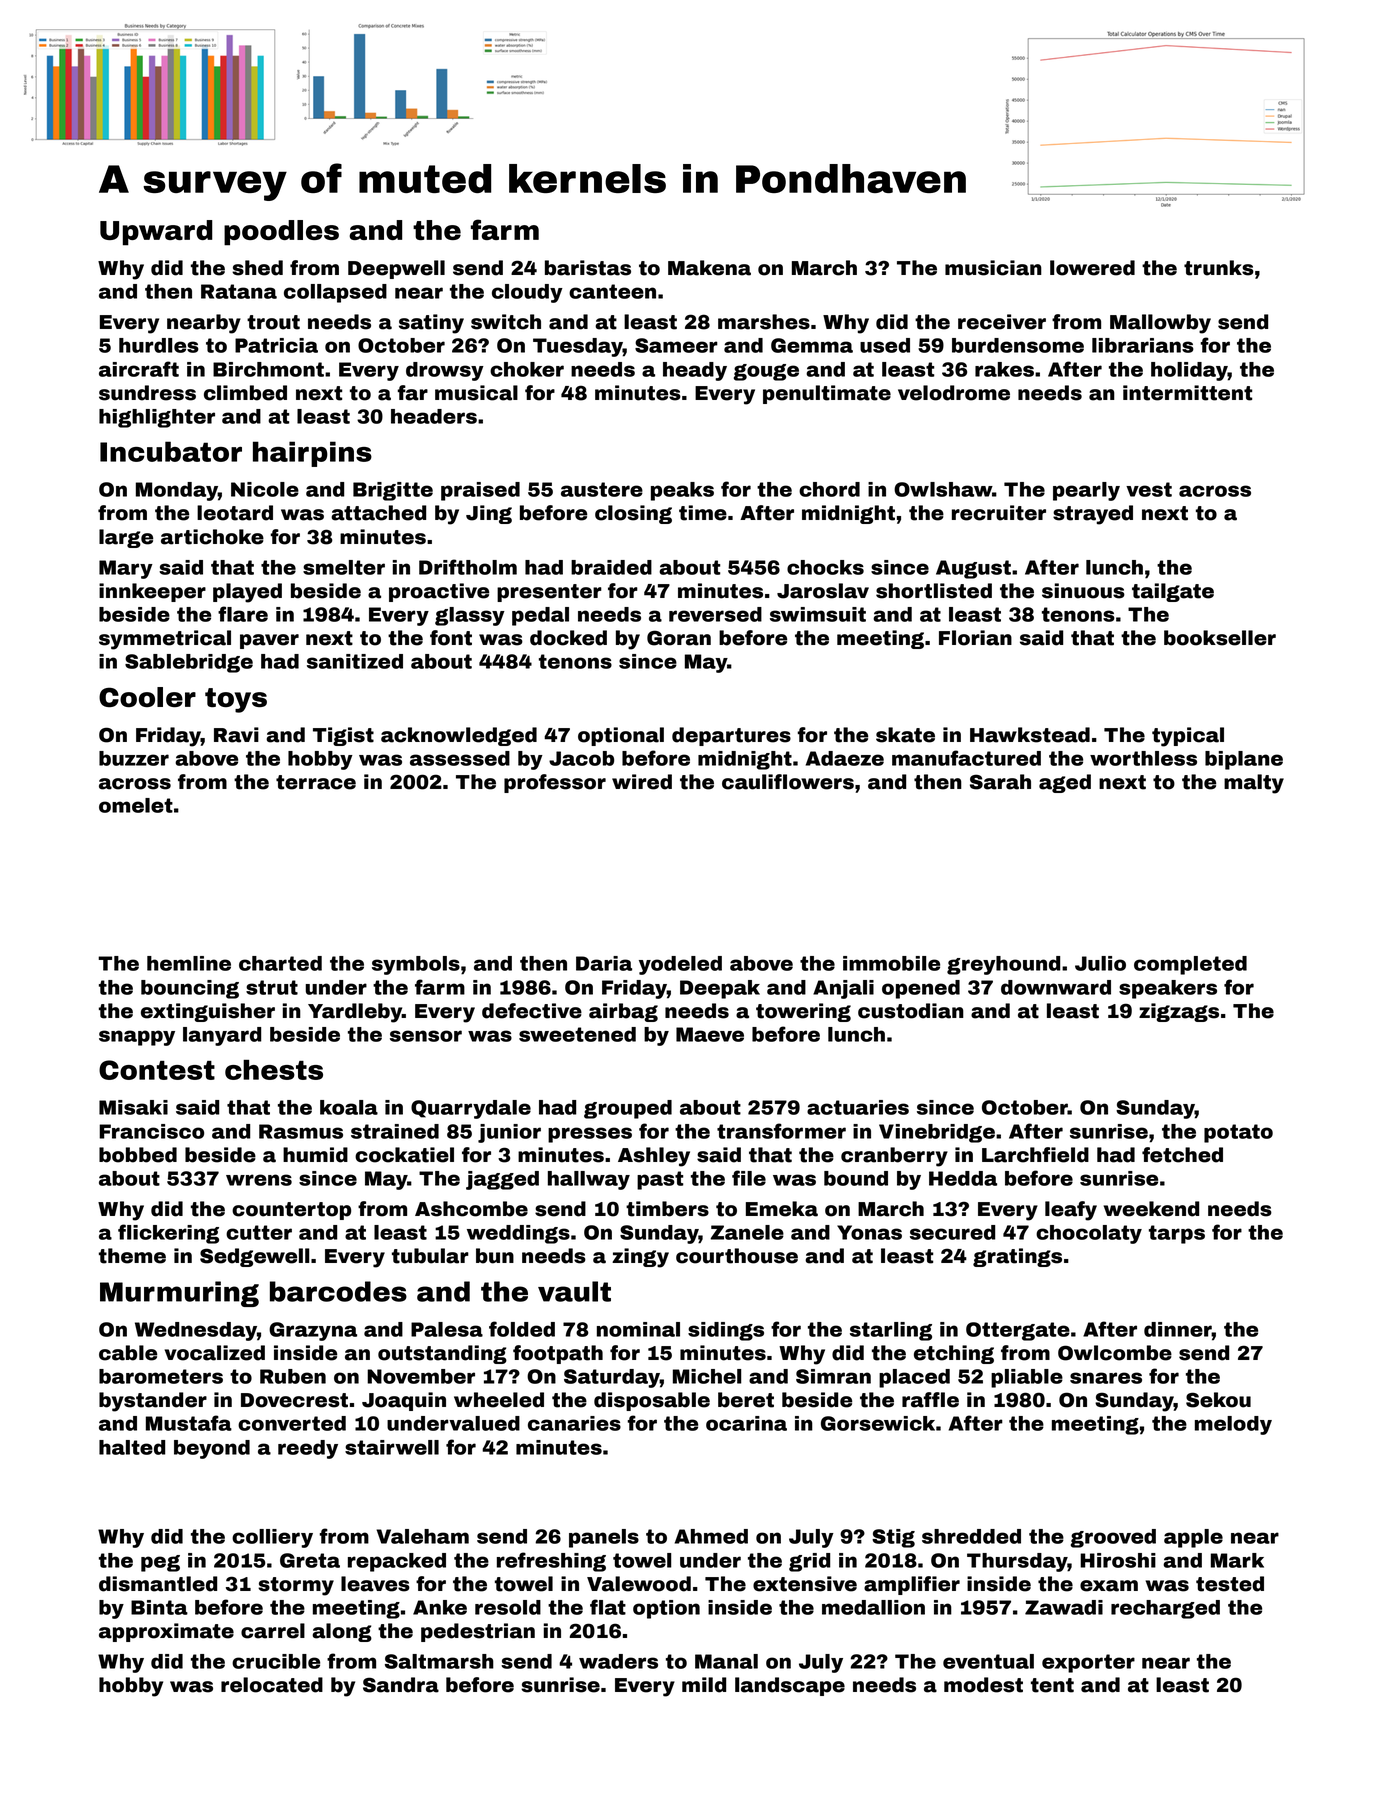 Image resolution: width=1385 pixels, height=1793 pixels. What do you see at coordinates (1220, 638) in the screenshot?
I see `bookseller` at bounding box center [1220, 638].
